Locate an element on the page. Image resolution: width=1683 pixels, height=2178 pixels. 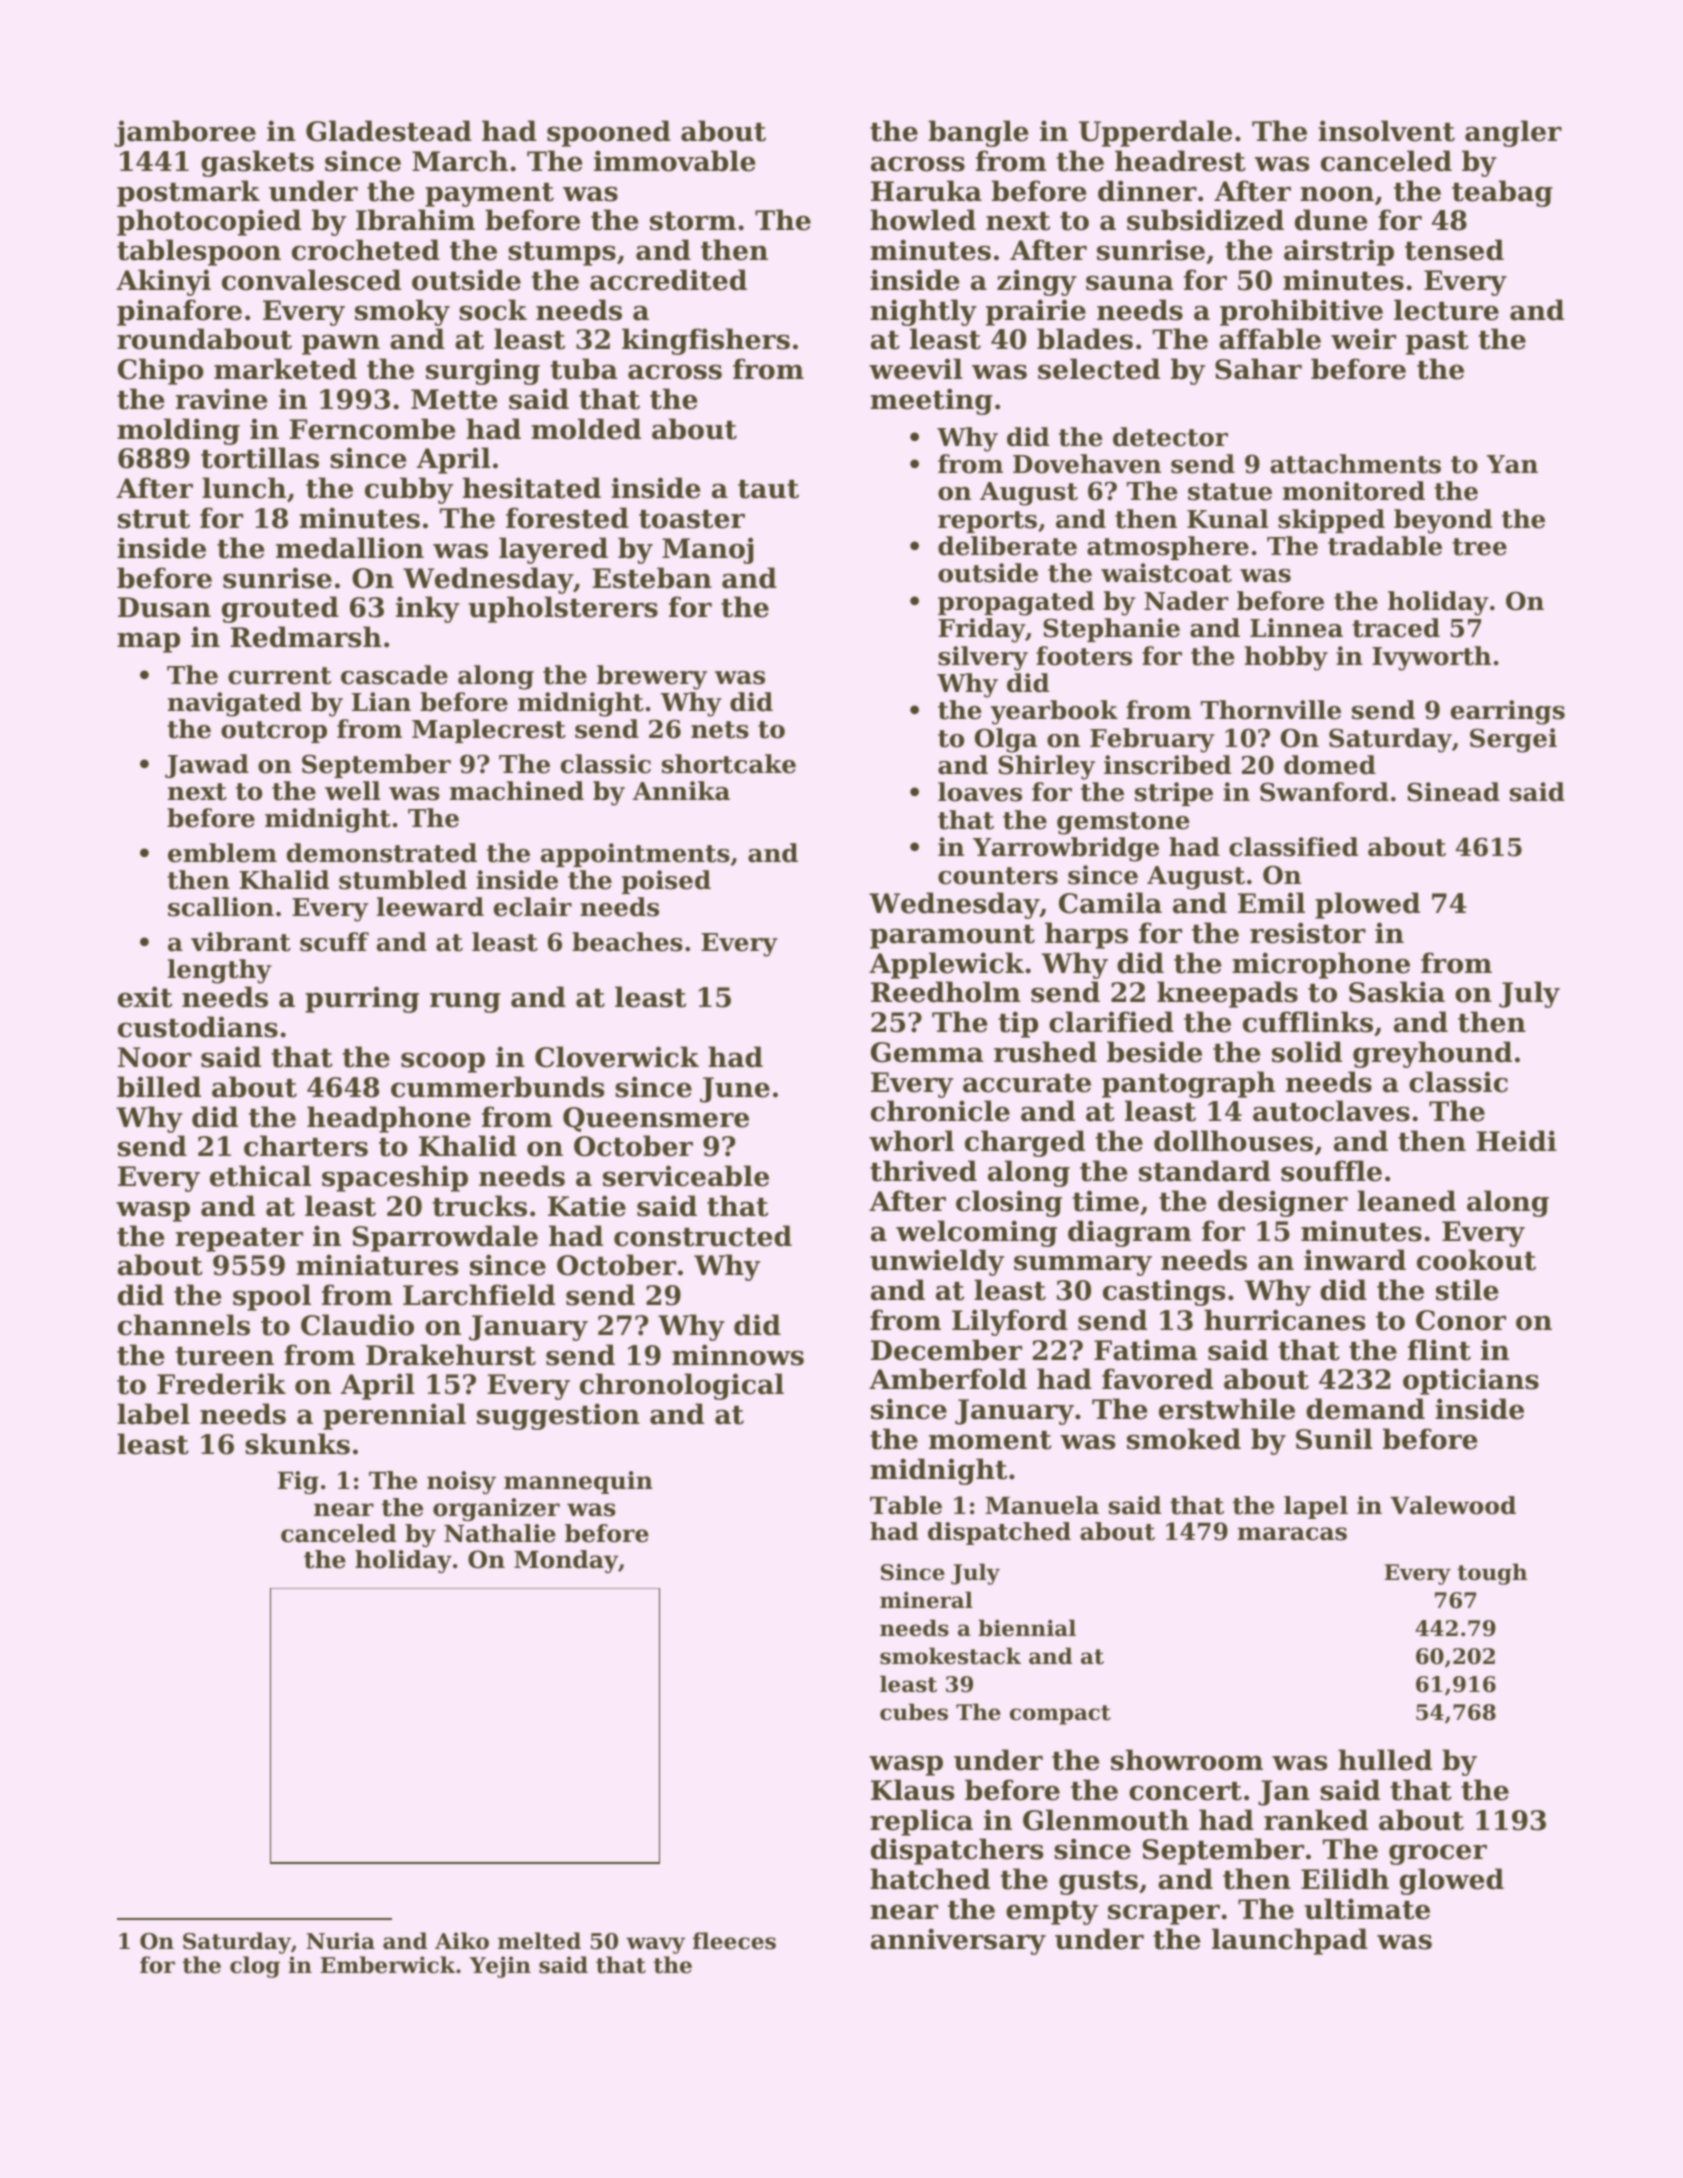
classified is located at coordinates (1293, 847).
